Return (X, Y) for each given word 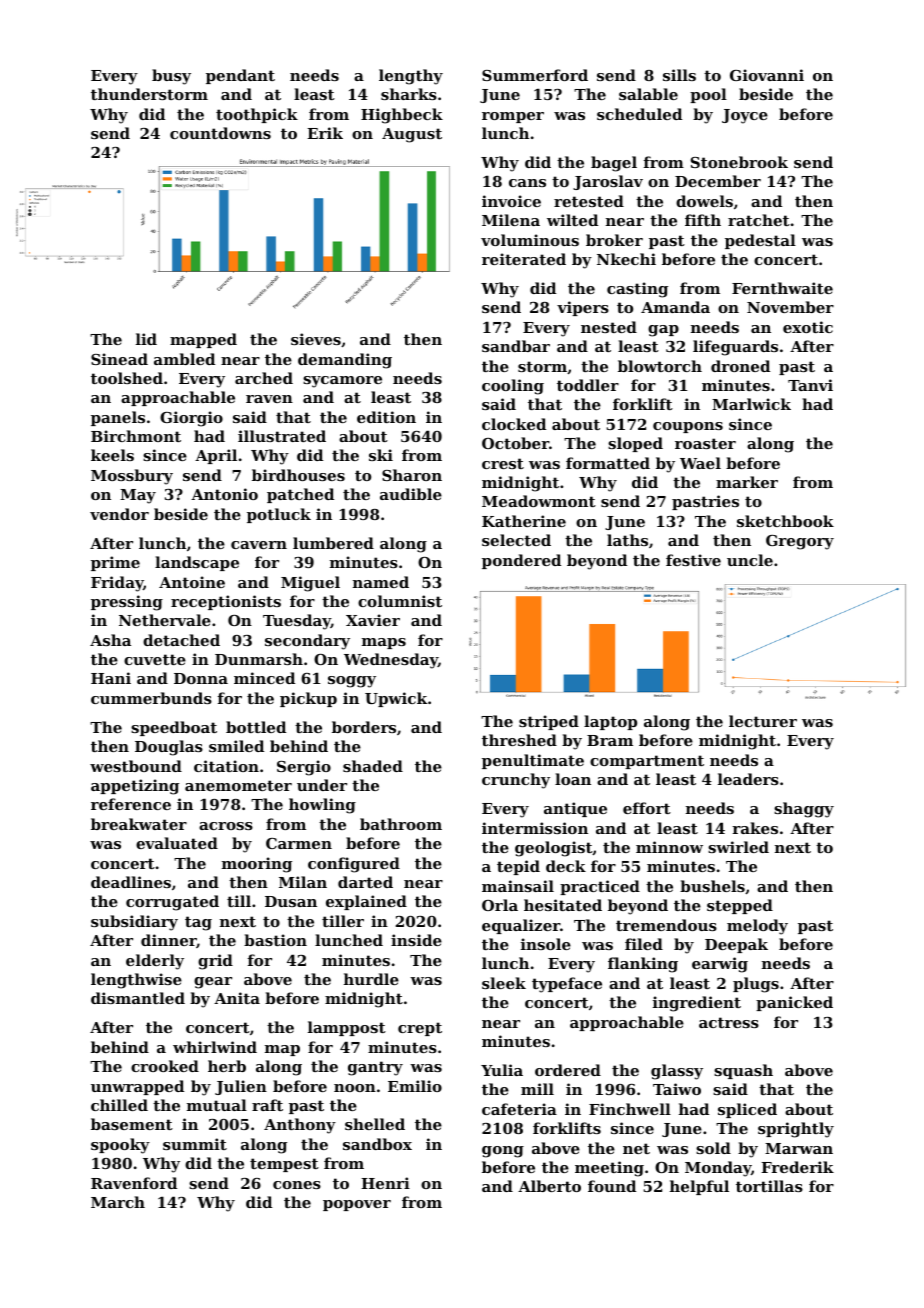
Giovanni (767, 75)
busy (171, 77)
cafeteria (519, 1109)
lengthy (411, 77)
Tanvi (810, 385)
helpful (699, 1187)
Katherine (524, 521)
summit (195, 1144)
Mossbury (132, 477)
